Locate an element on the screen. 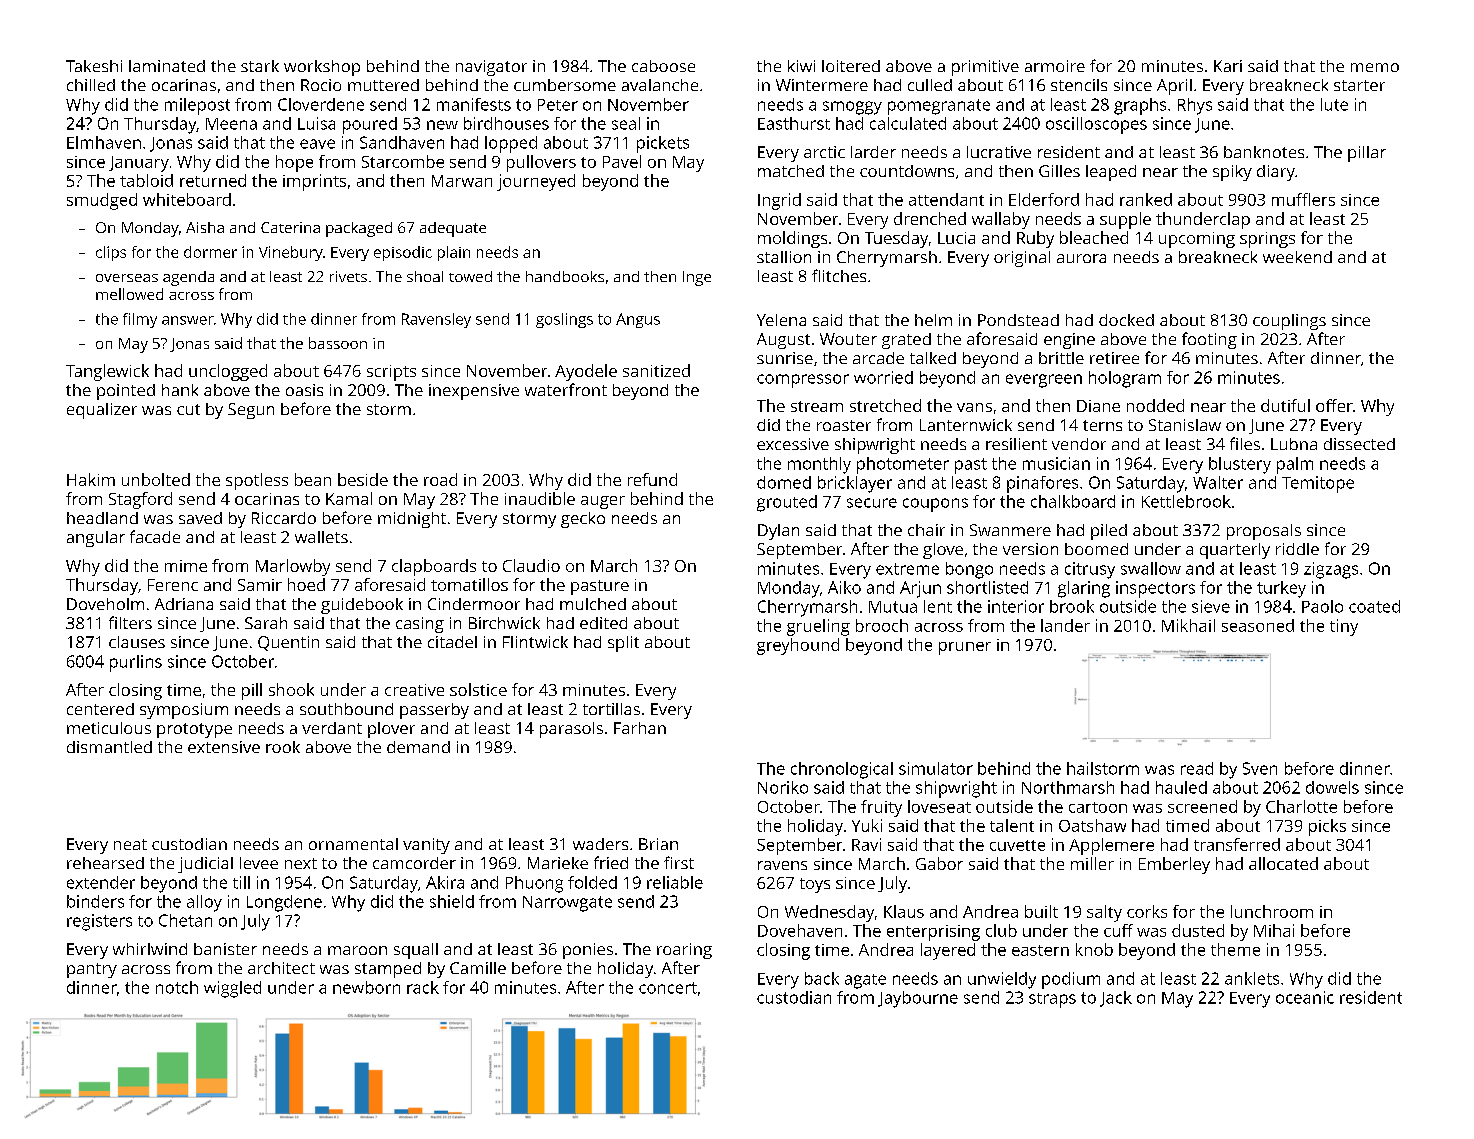  straps is located at coordinates (1052, 1000).
